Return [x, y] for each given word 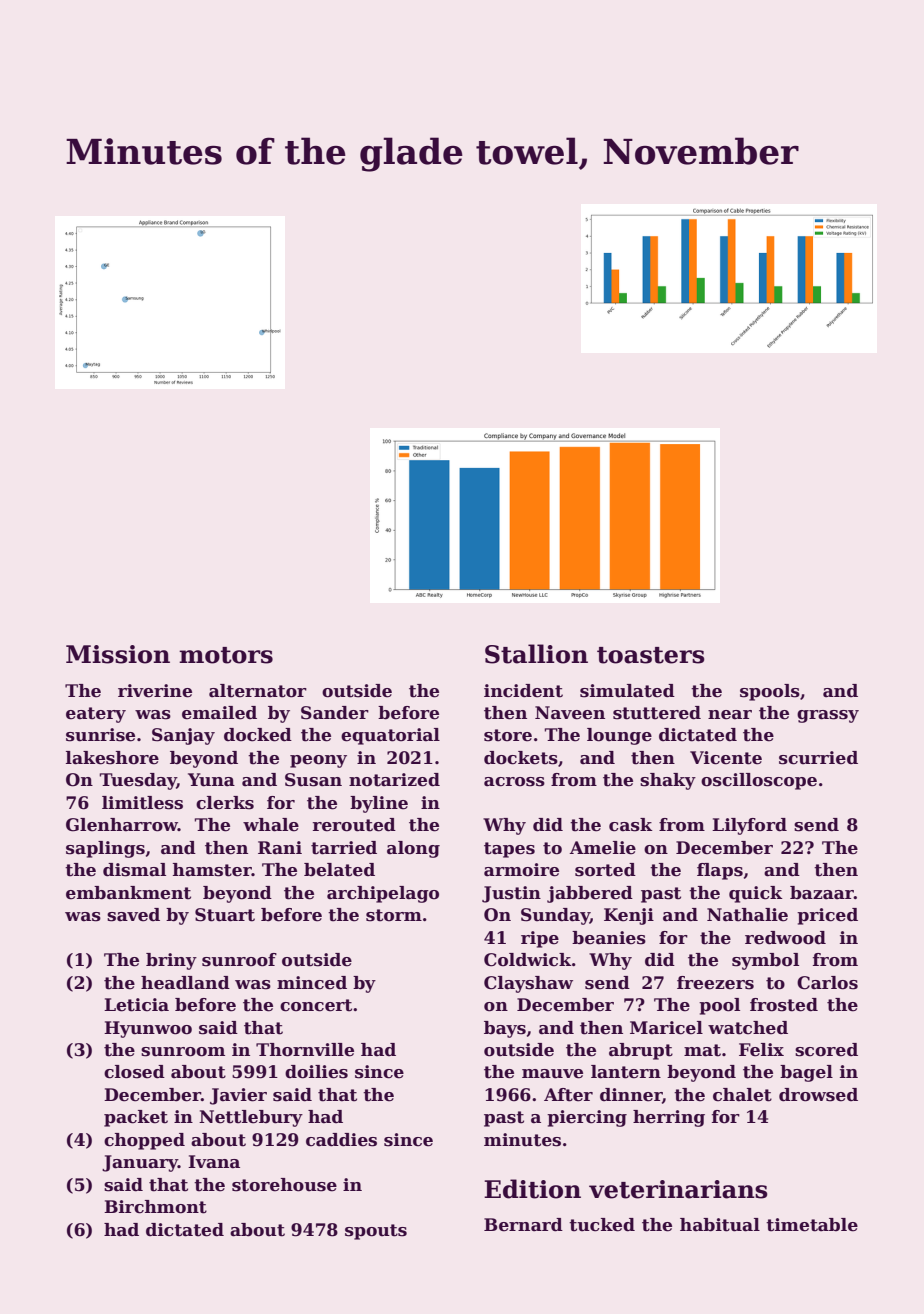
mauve [552, 1074]
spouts [376, 1232]
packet [136, 1118]
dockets [521, 758]
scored [826, 1050]
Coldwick [528, 960]
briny [171, 961]
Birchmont [155, 1207]
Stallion [536, 654]
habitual [720, 1225]
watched [748, 1028]
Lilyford [749, 826]
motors [226, 655]
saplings [105, 849]
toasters [651, 655]
